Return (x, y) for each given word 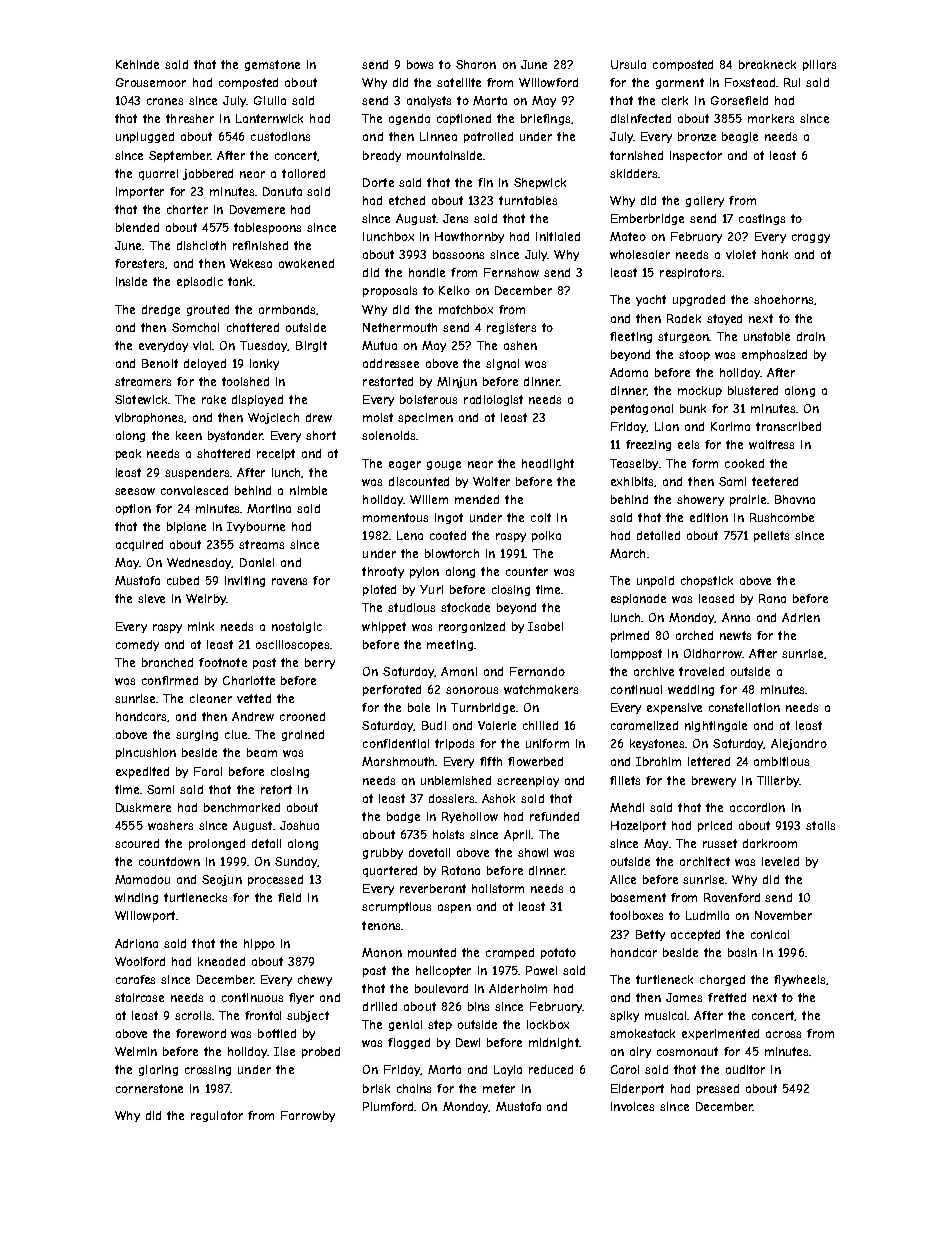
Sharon (476, 64)
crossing (208, 1070)
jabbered (208, 174)
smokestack (642, 1033)
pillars (819, 65)
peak (128, 454)
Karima (730, 426)
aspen (454, 908)
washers (170, 825)
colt (541, 517)
